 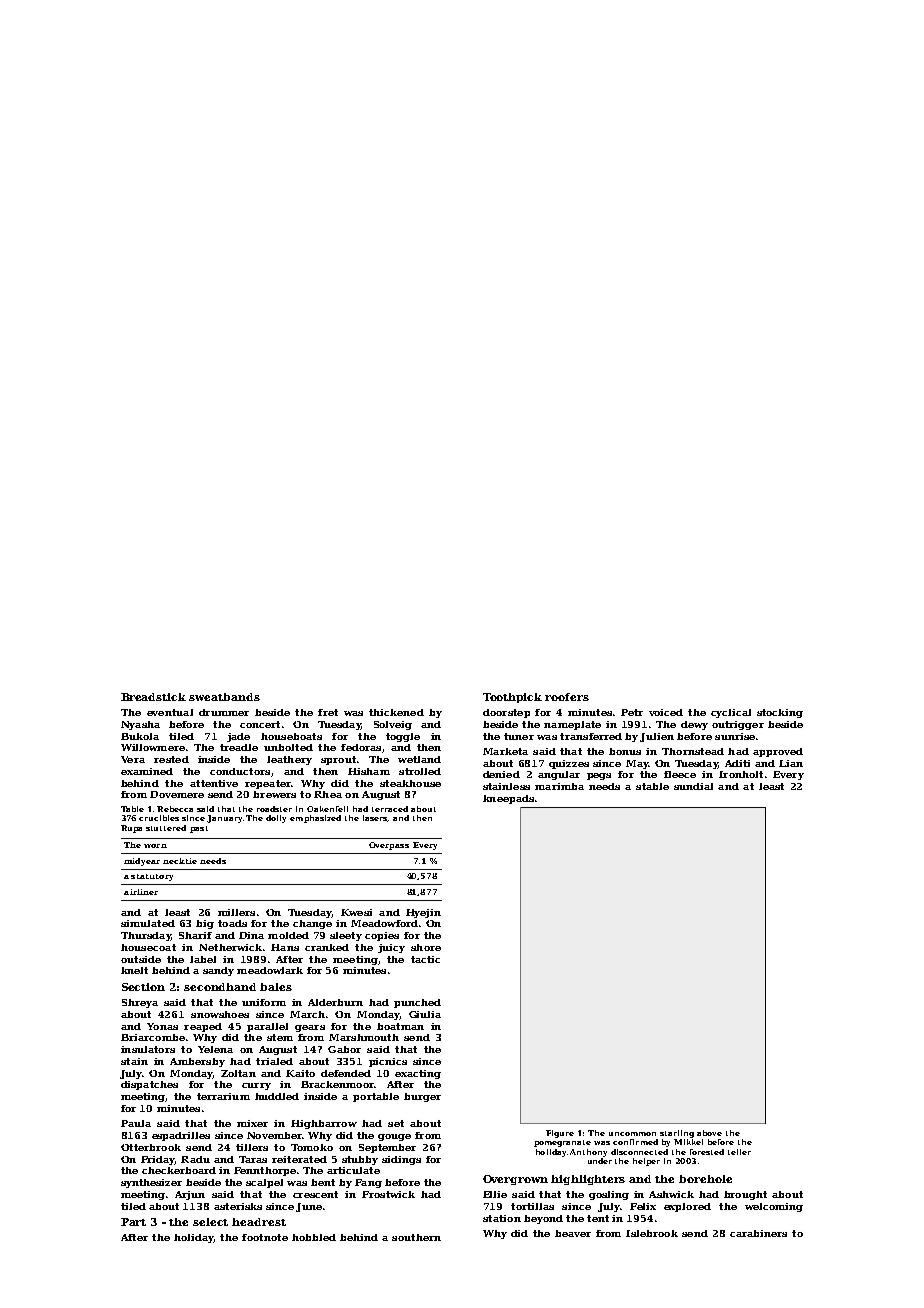 I want to click on Islebrook, so click(x=652, y=1233).
